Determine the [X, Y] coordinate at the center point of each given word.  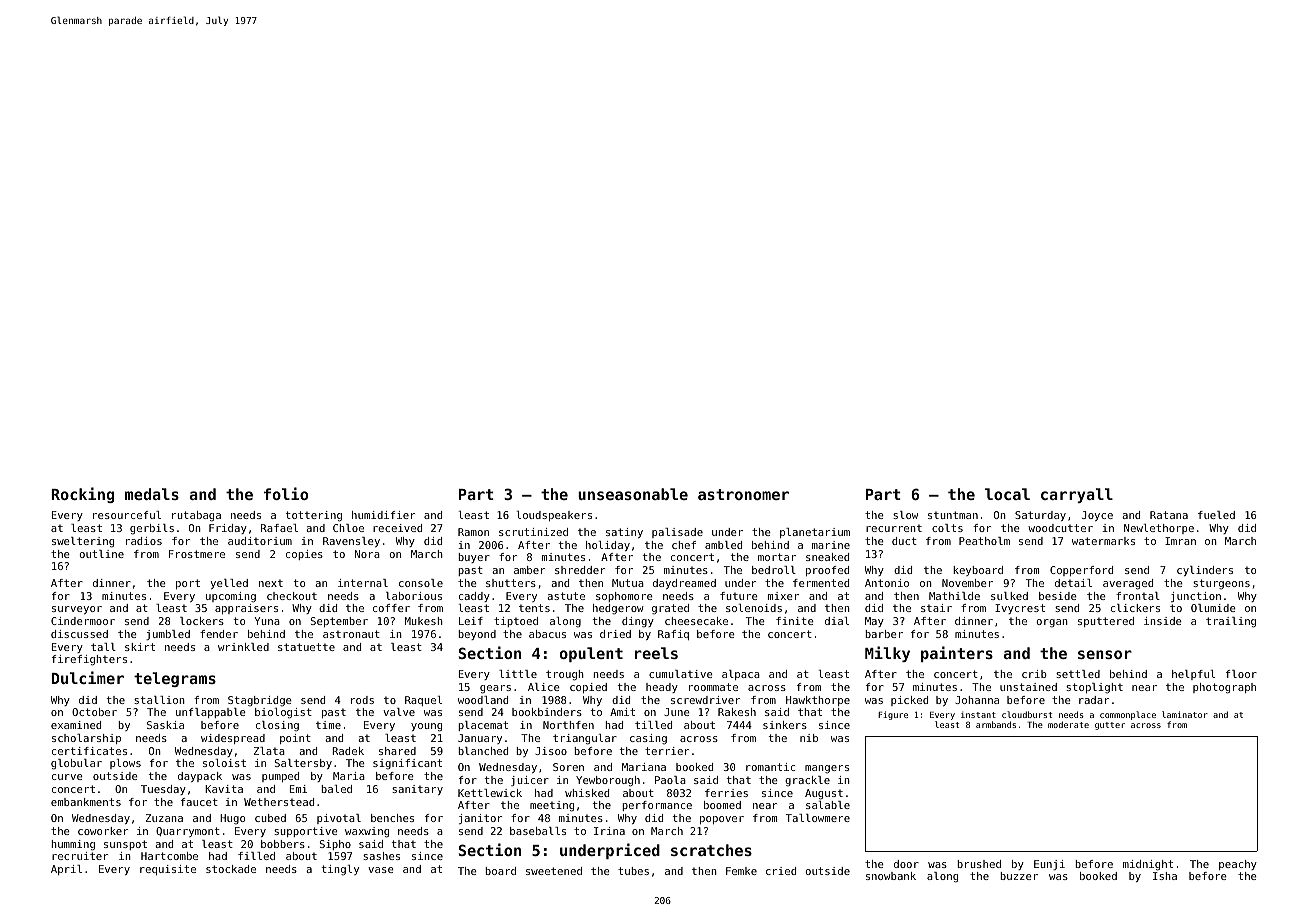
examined [76, 725]
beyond [477, 635]
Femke [741, 871]
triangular [585, 739]
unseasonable [633, 494]
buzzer [1019, 876]
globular [76, 764]
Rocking [82, 495]
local [1007, 494]
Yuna [267, 621]
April [66, 870]
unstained [1028, 687]
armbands [996, 724]
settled [1078, 674]
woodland [483, 700]
